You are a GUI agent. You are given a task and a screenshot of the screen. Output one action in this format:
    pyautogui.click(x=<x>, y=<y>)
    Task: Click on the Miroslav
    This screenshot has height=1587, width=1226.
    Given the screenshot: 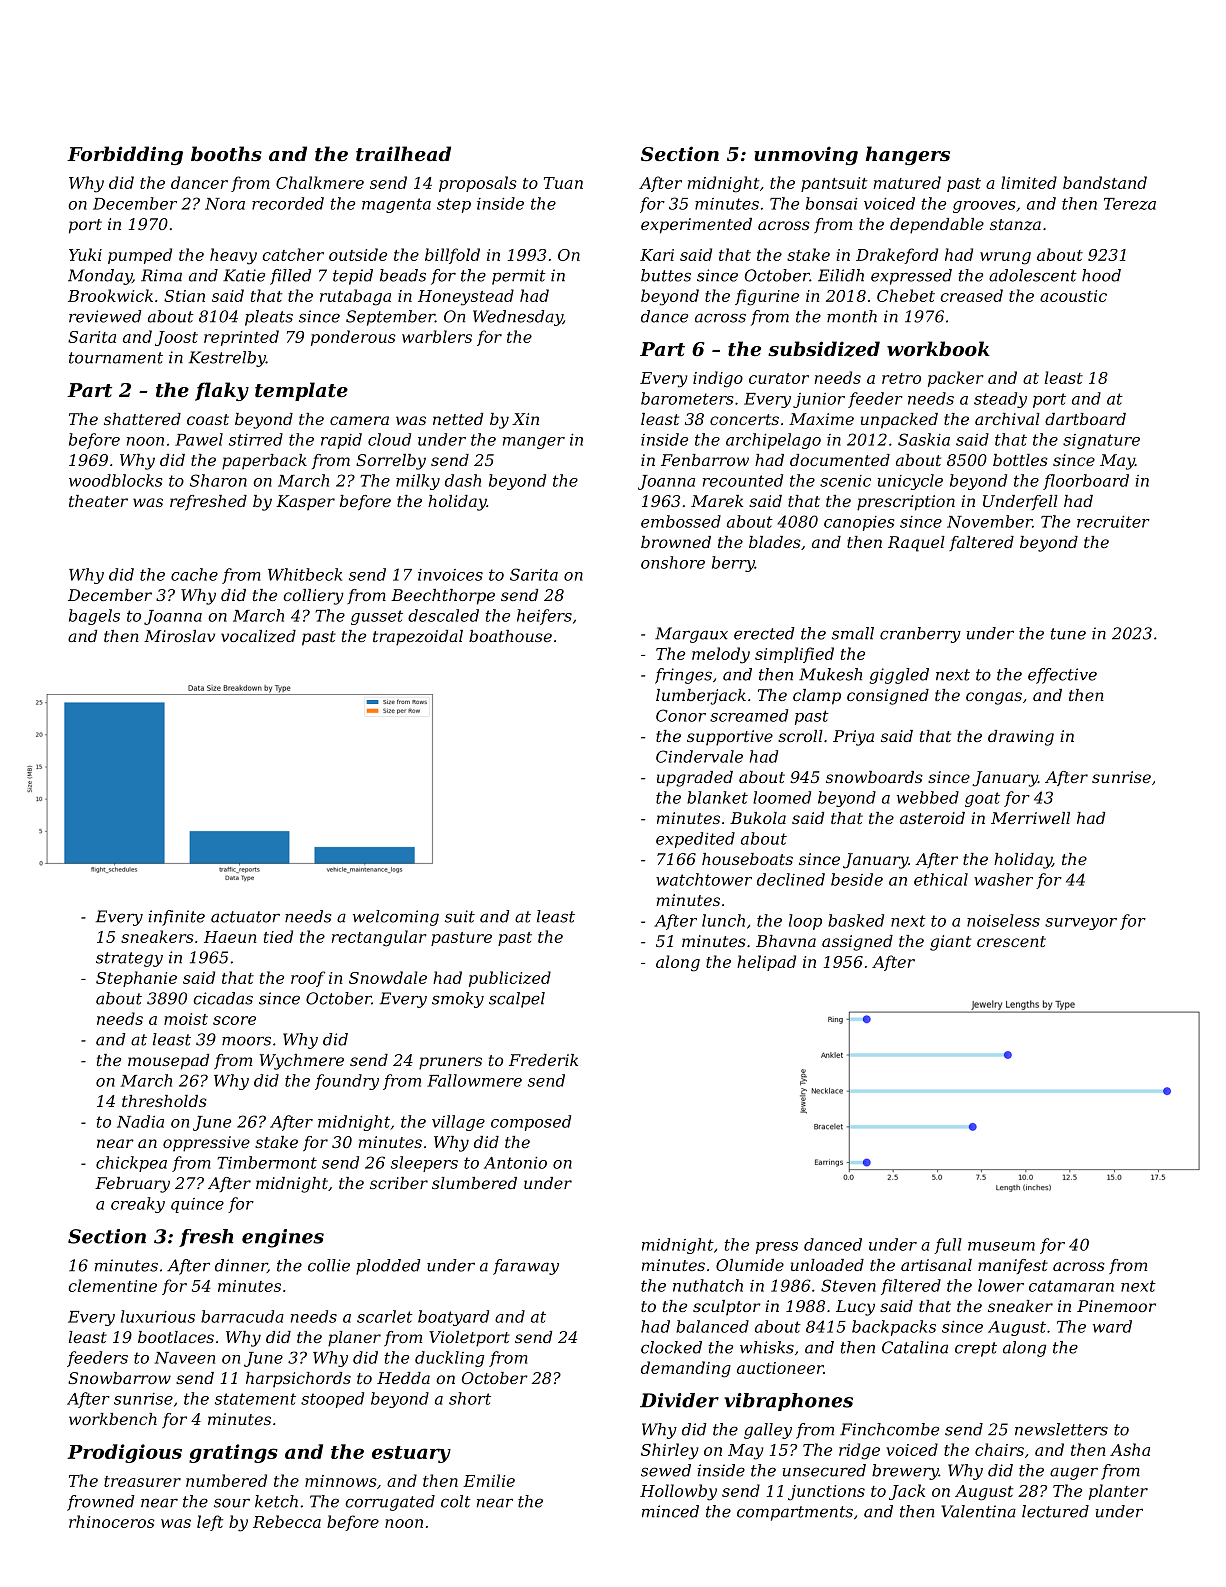 What is the action you would take?
    pyautogui.click(x=179, y=636)
